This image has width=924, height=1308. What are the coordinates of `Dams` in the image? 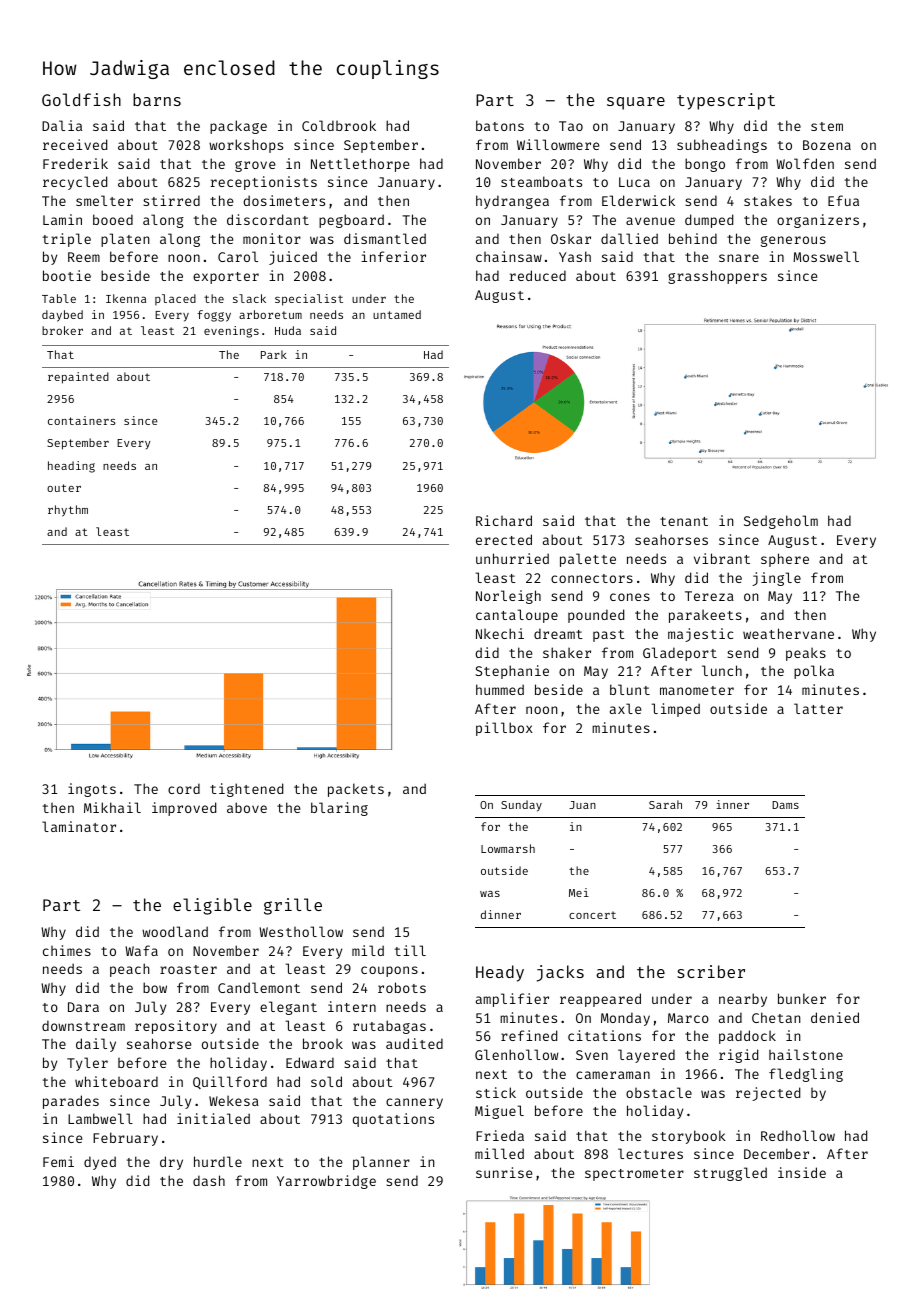 It's located at (785, 805).
